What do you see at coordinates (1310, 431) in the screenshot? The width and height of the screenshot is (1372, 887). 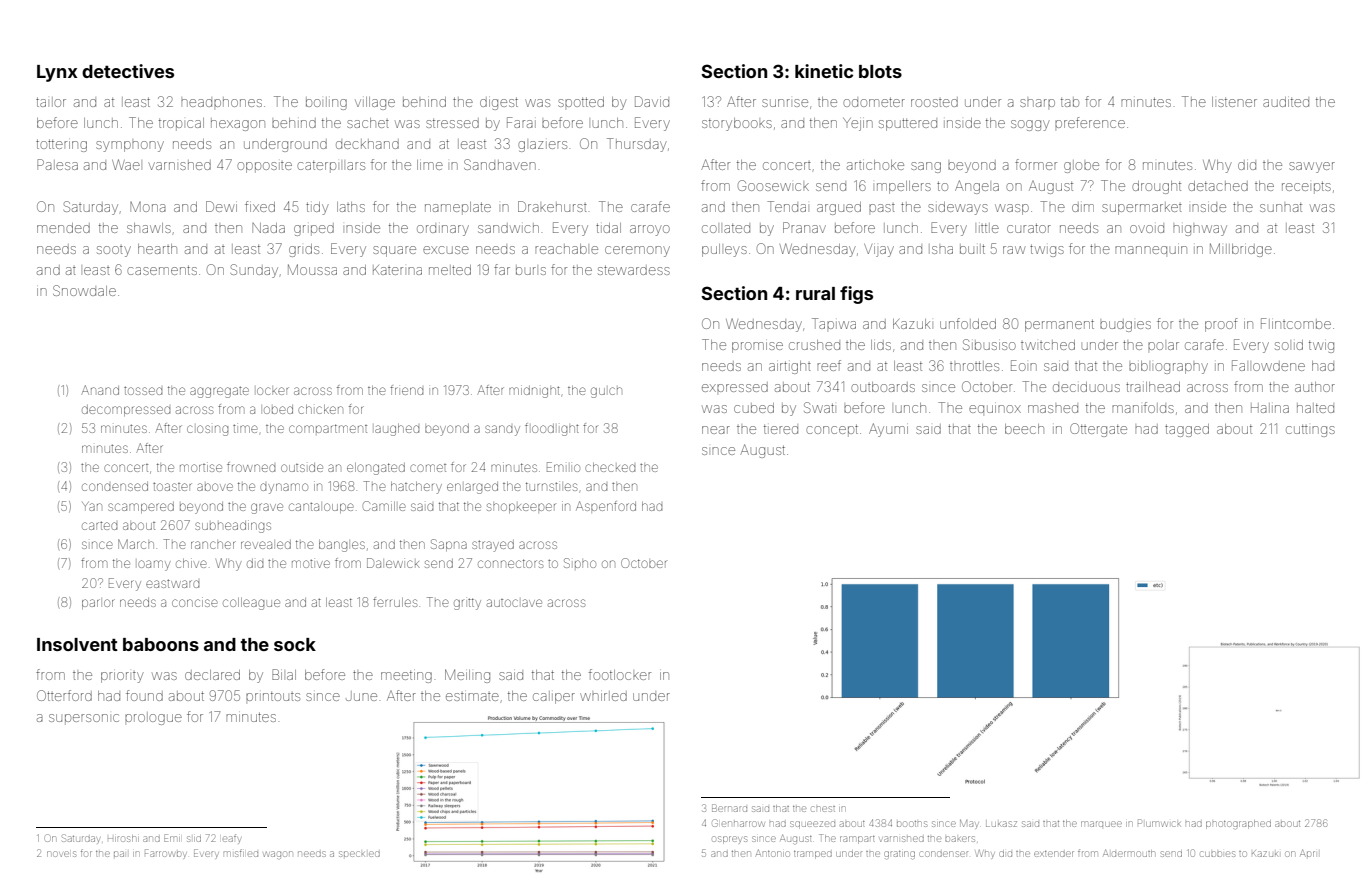 I see `cuttings` at bounding box center [1310, 431].
